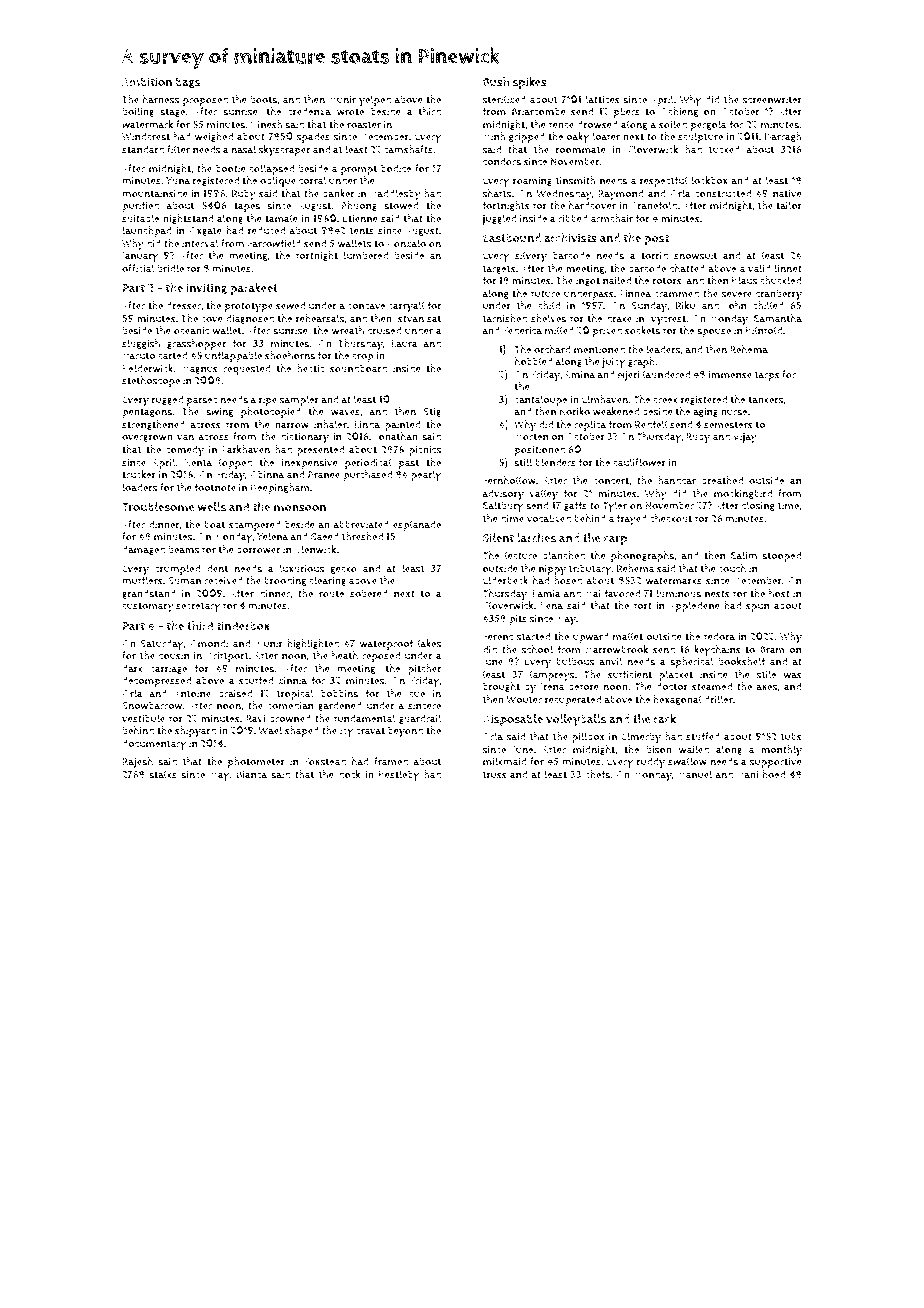 The width and height of the screenshot is (924, 1308). I want to click on Gonzalo, so click(406, 243).
